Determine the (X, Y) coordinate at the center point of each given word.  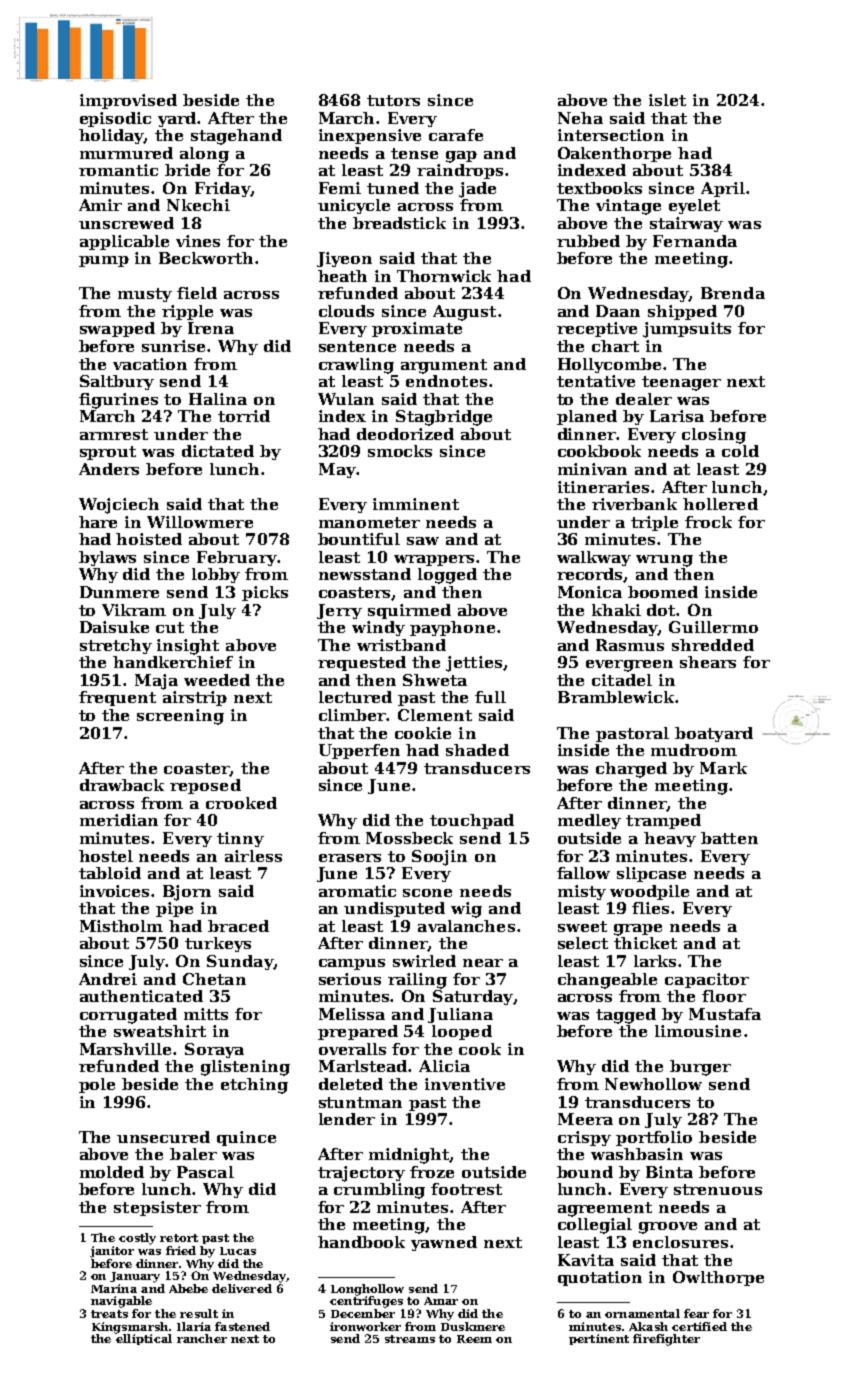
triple (654, 523)
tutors (393, 100)
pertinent (599, 1339)
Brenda (733, 293)
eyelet (694, 206)
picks (265, 593)
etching (254, 1086)
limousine (698, 1031)
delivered (242, 1288)
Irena (211, 328)
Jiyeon (344, 259)
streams (410, 1339)
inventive (465, 1084)
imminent (416, 504)
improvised (128, 101)
